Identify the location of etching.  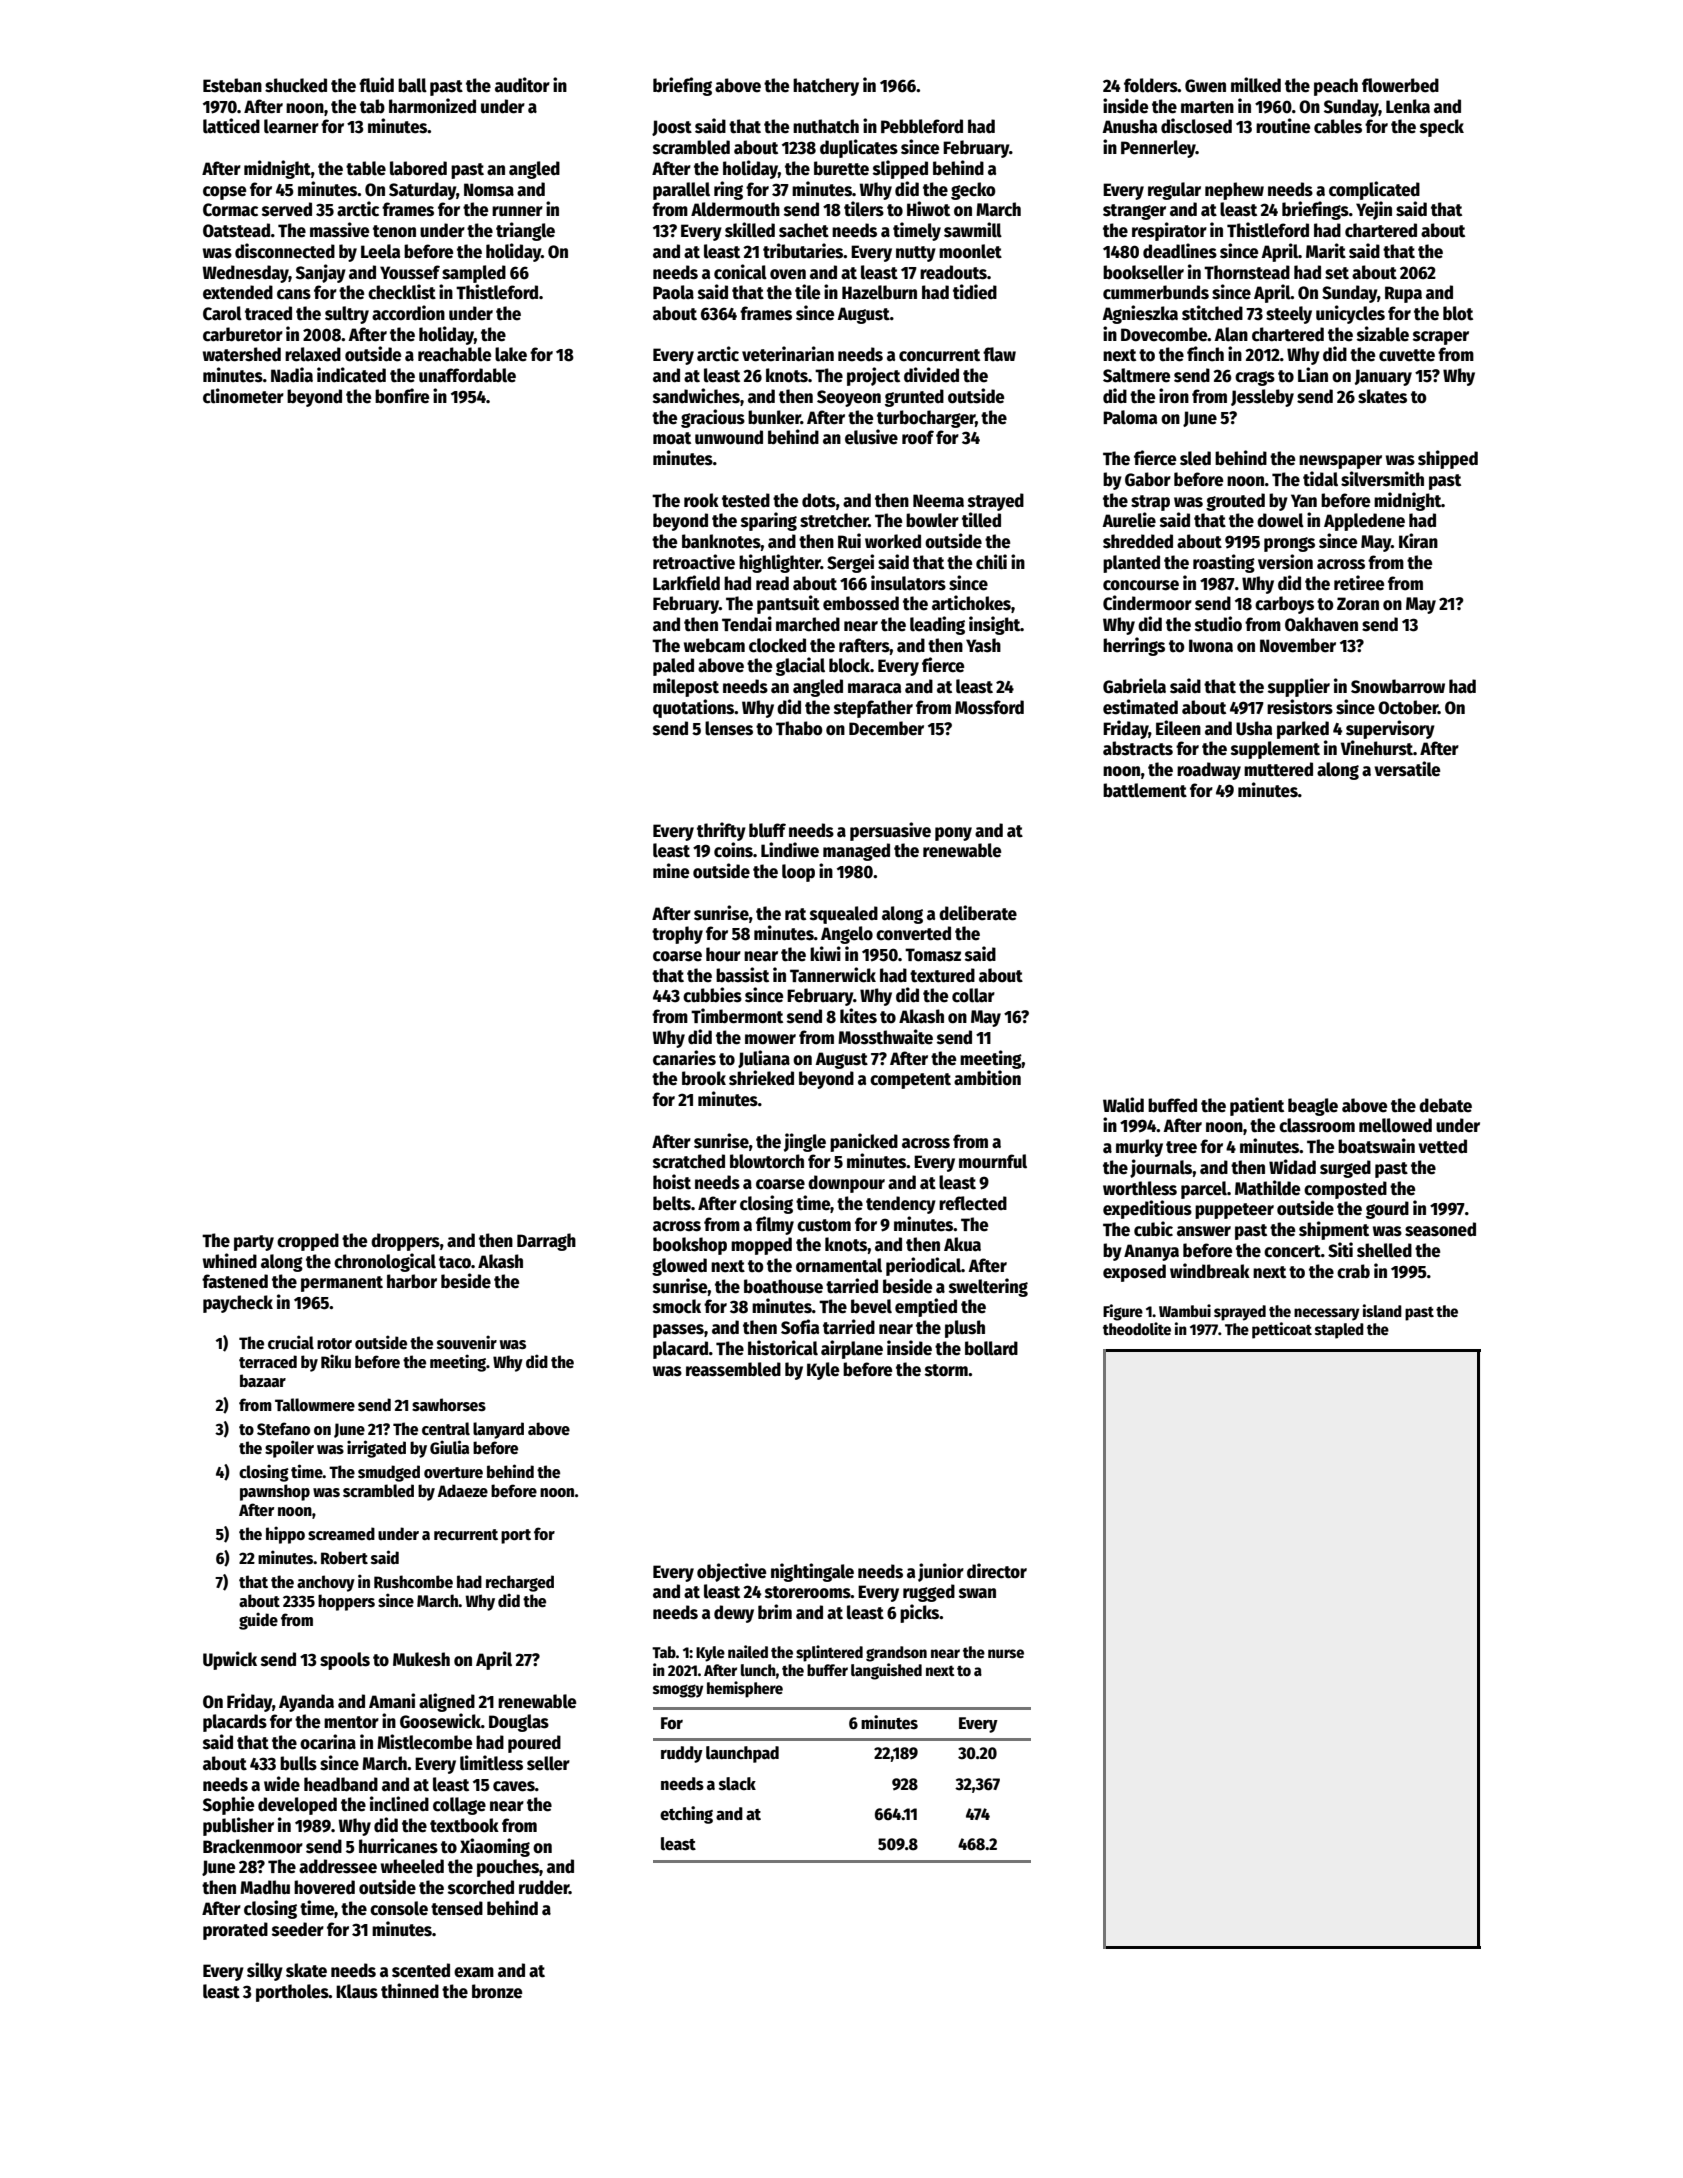
(686, 1815).
